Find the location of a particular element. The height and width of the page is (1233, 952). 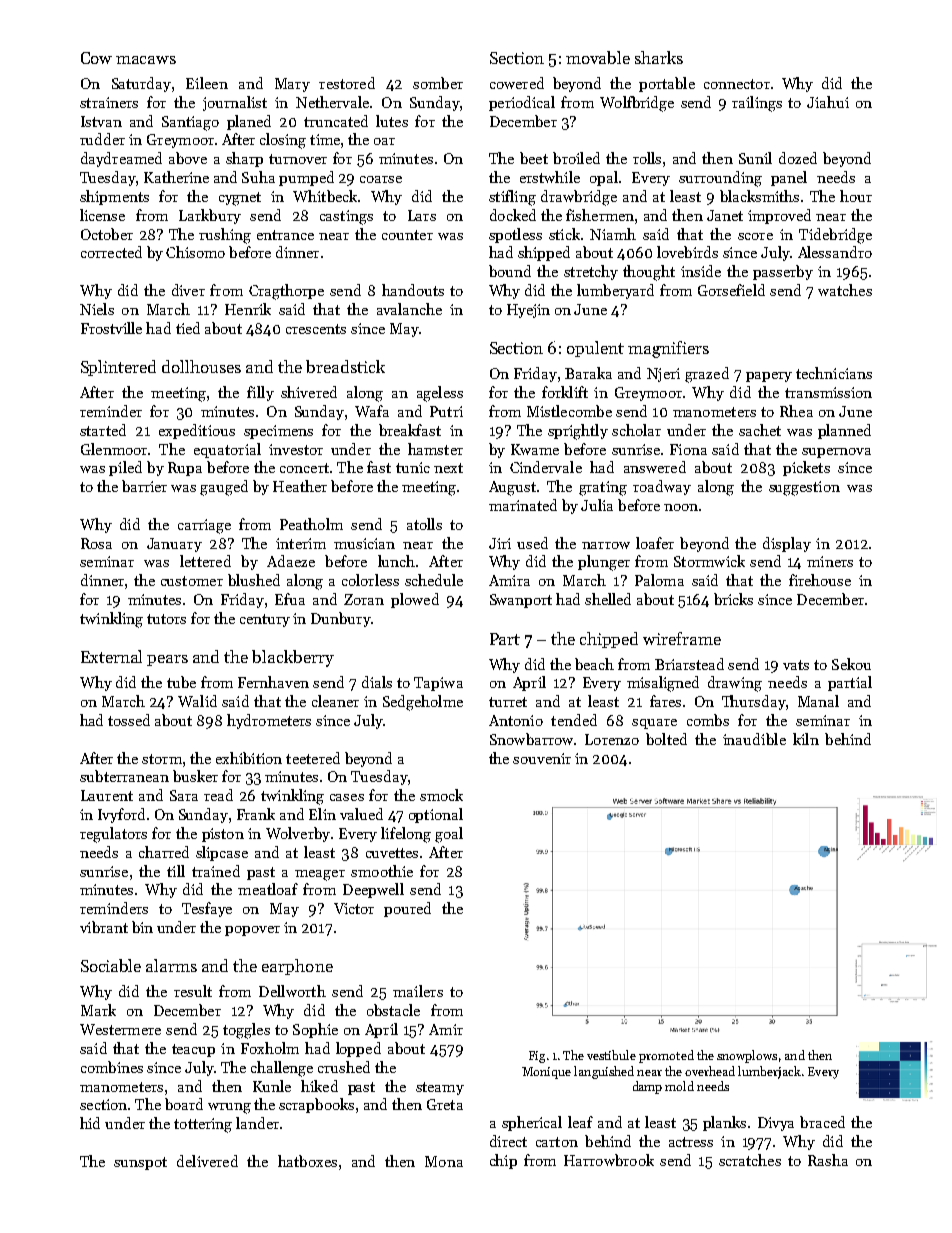

Chisomo is located at coordinates (195, 252).
